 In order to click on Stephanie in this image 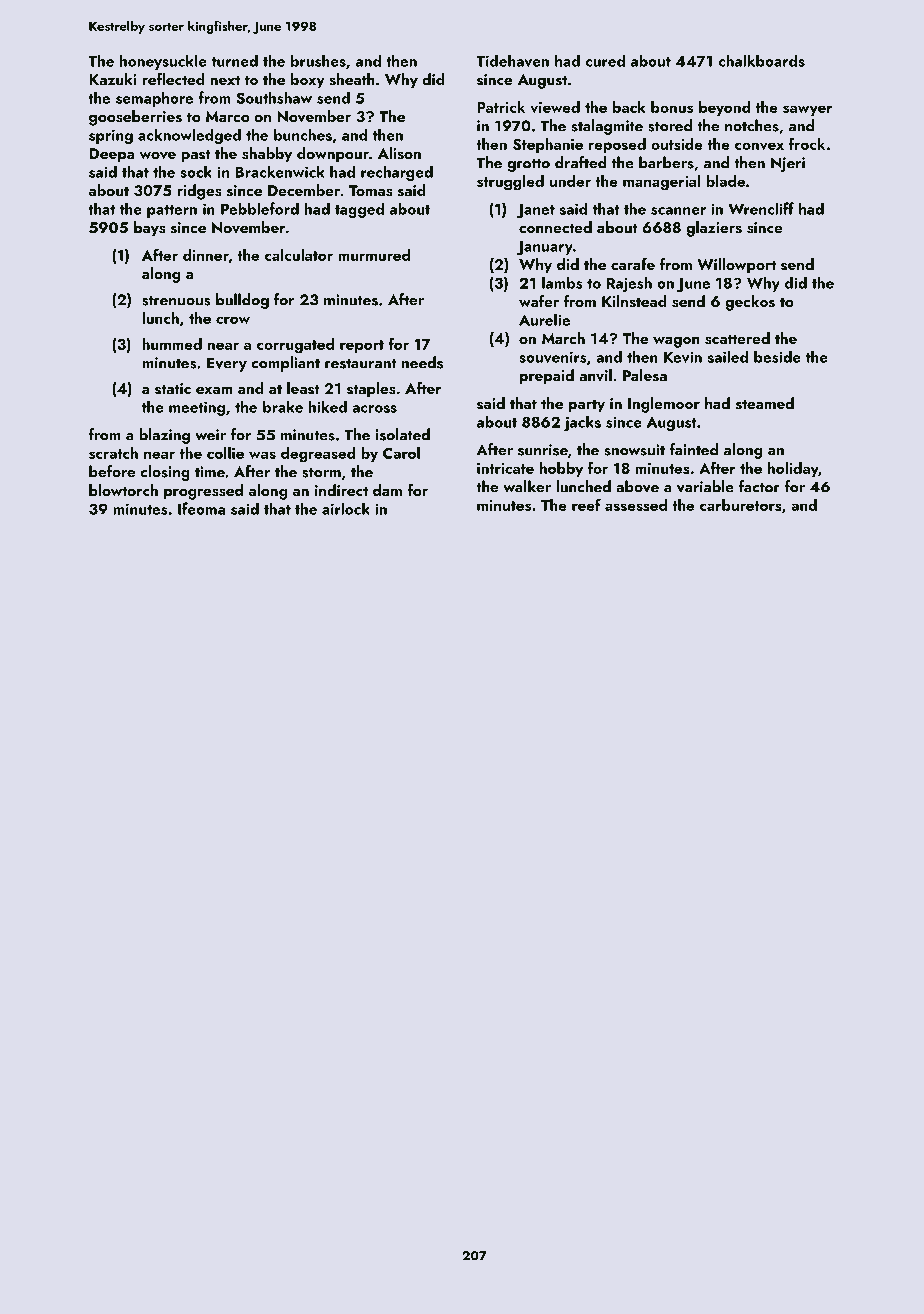, I will do `click(548, 145)`.
